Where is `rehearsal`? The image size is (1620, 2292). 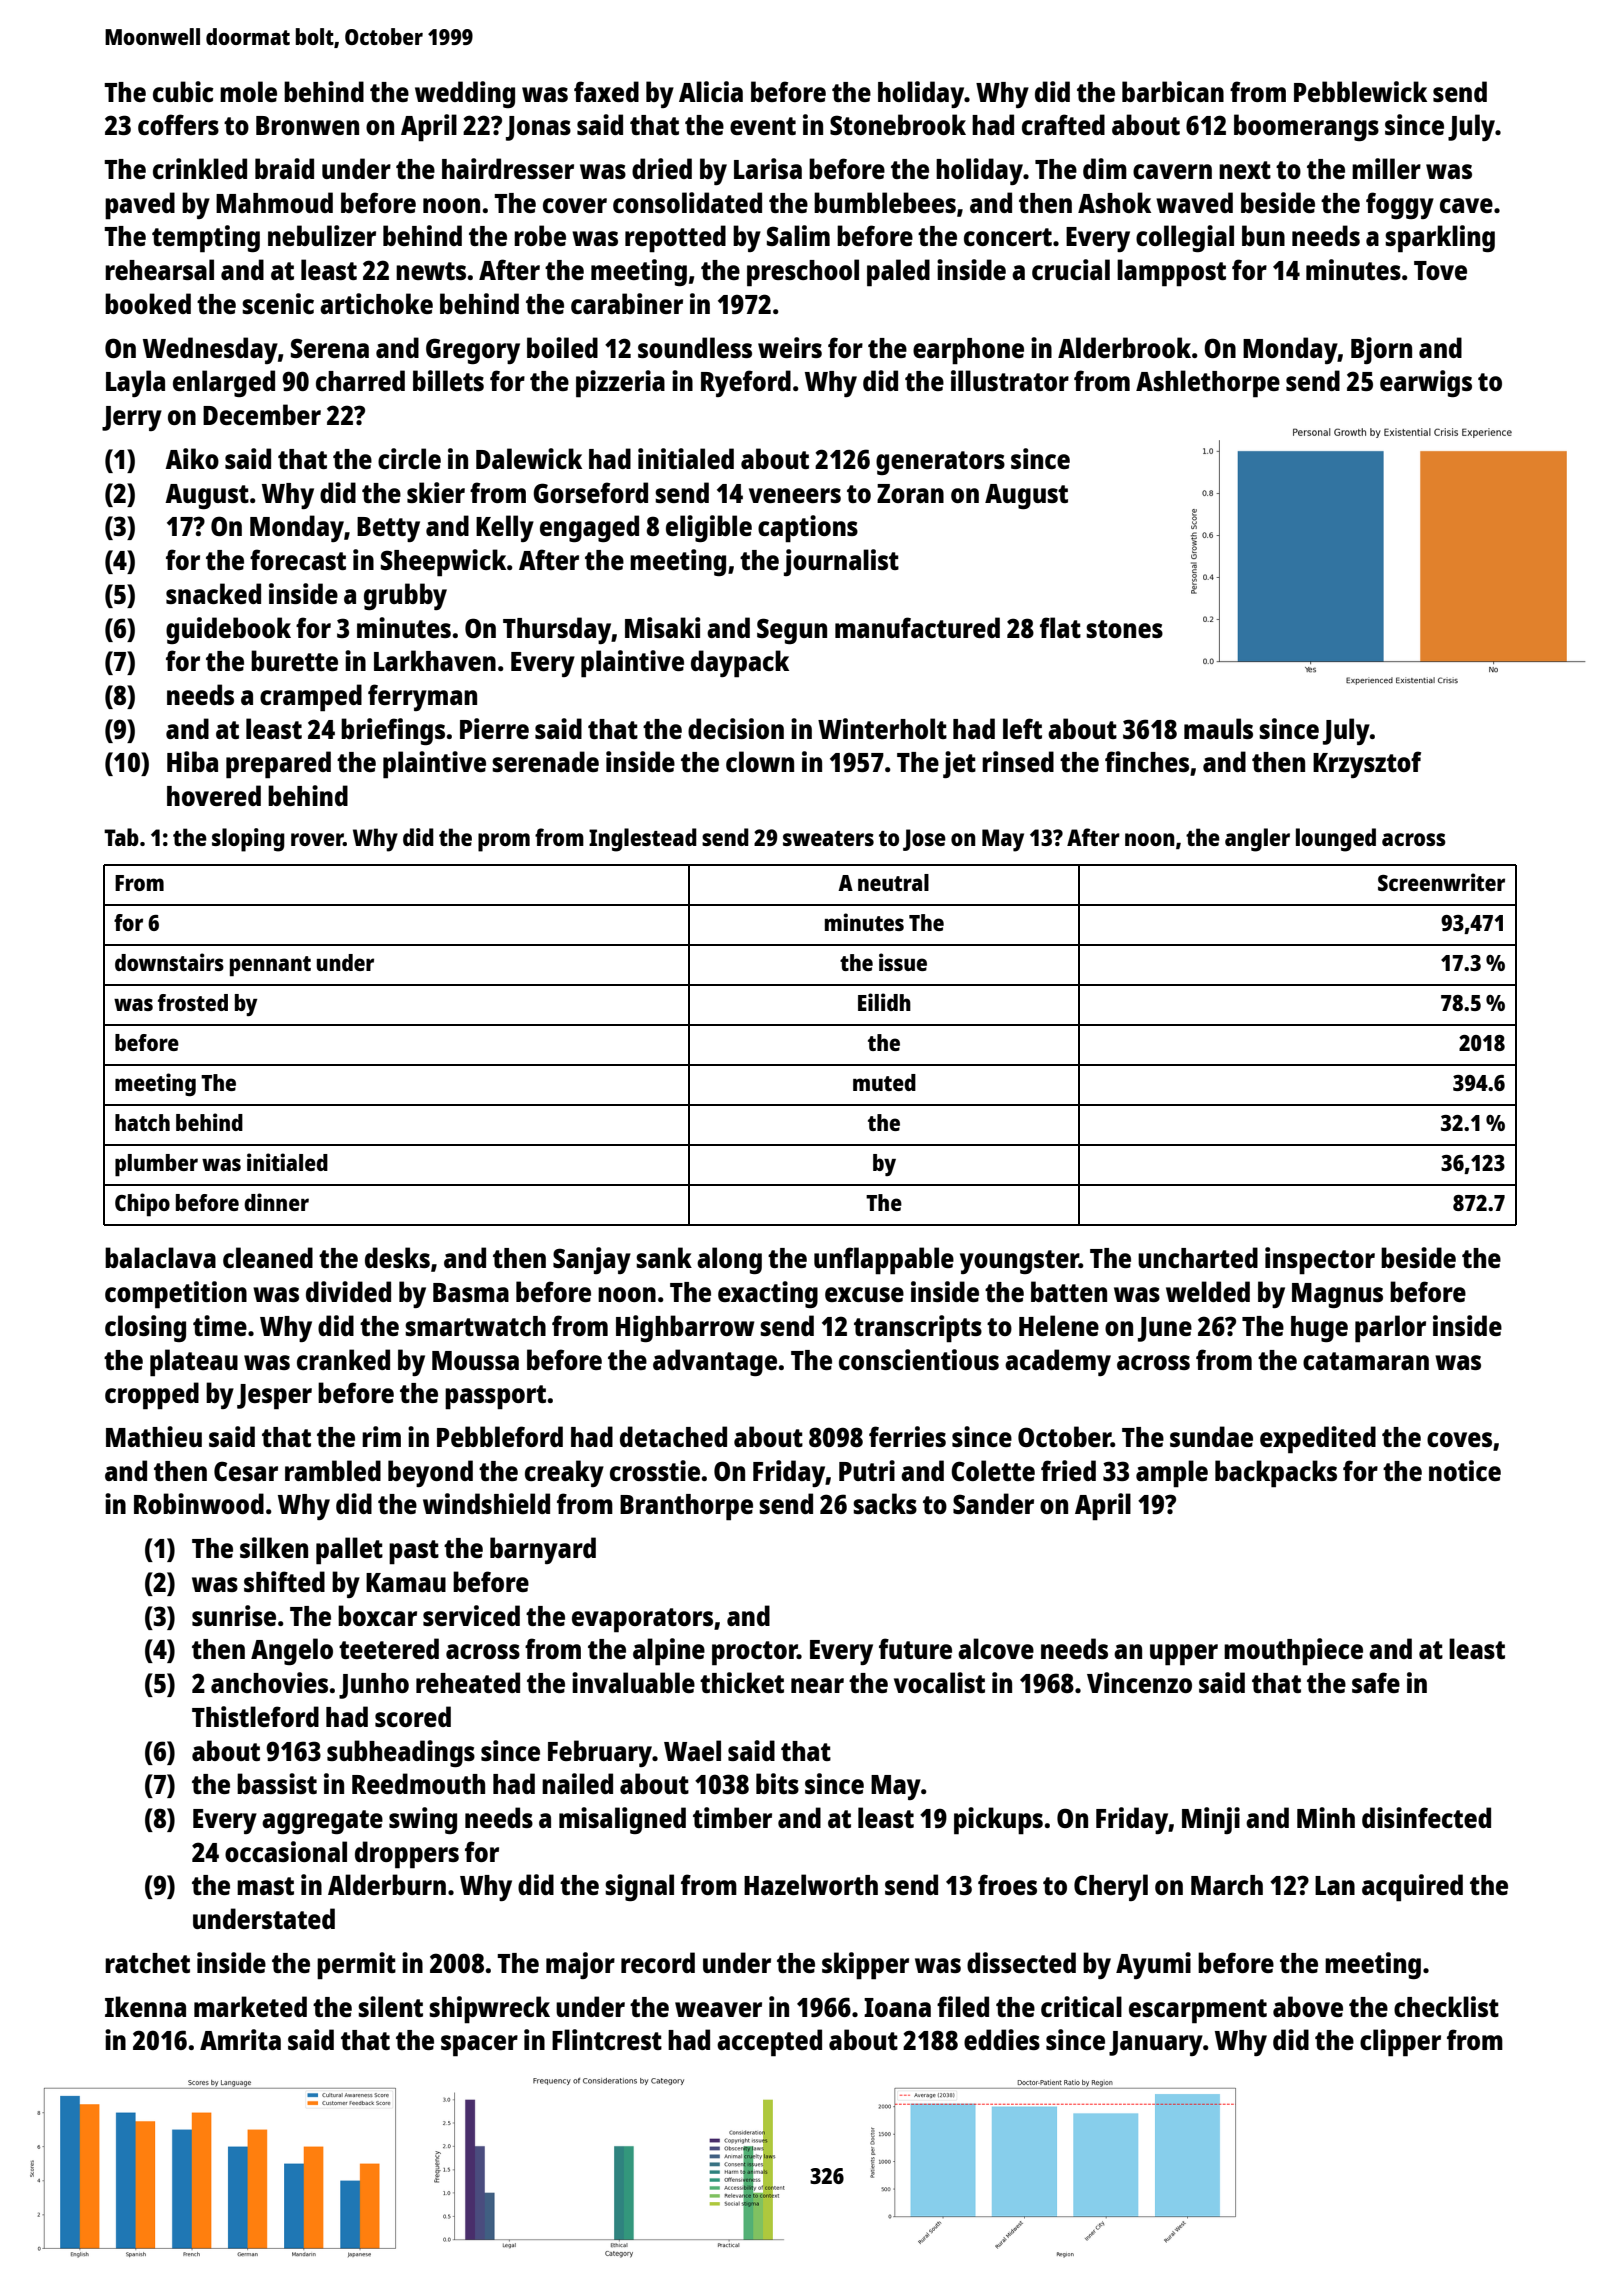
rehearsal is located at coordinates (159, 269).
